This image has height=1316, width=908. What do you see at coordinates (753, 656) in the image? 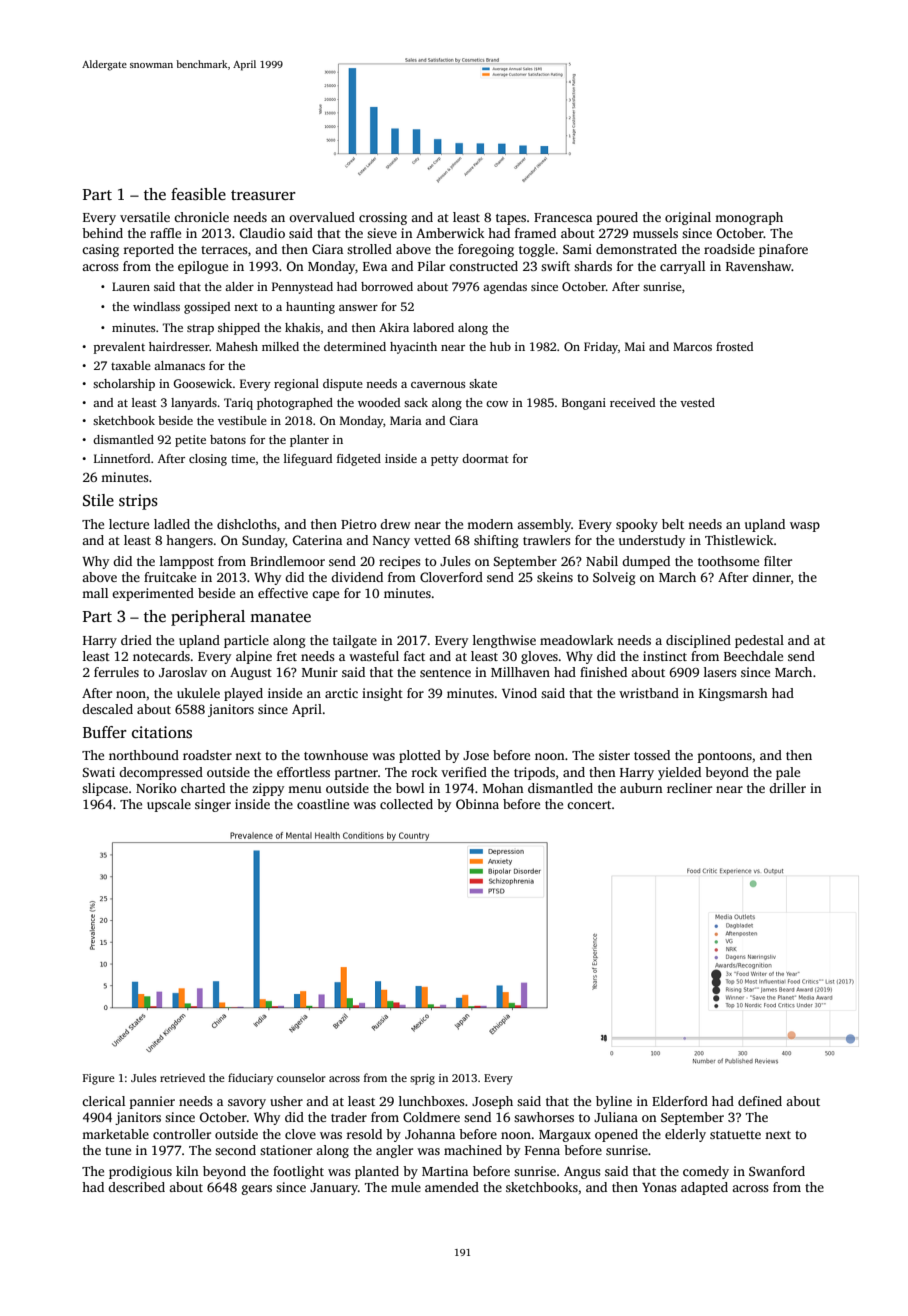
I see `Beechdale` at bounding box center [753, 656].
